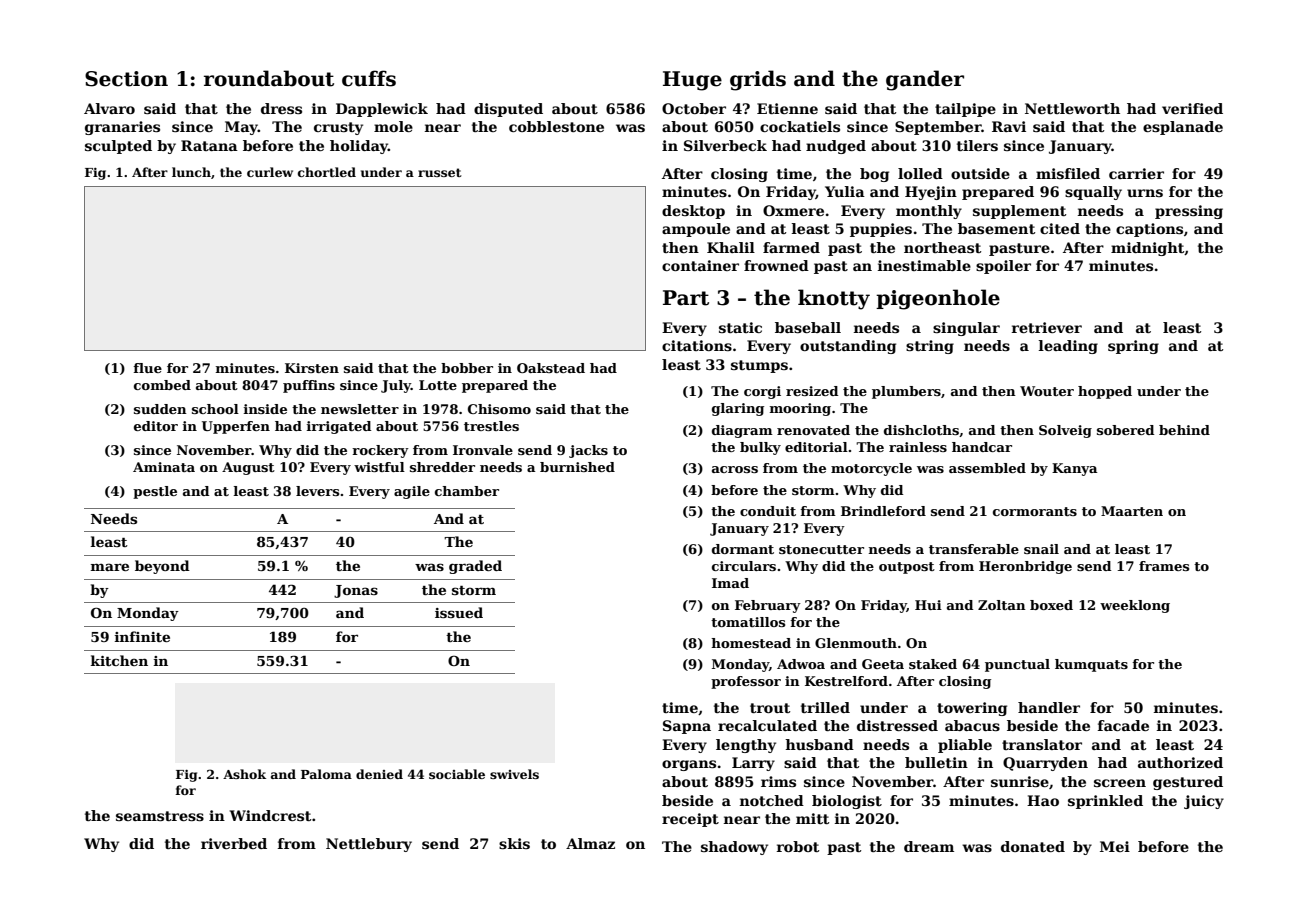 This page has width=1308, height=924. Describe the element at coordinates (119, 660) in the page. I see `kitchen` at that location.
